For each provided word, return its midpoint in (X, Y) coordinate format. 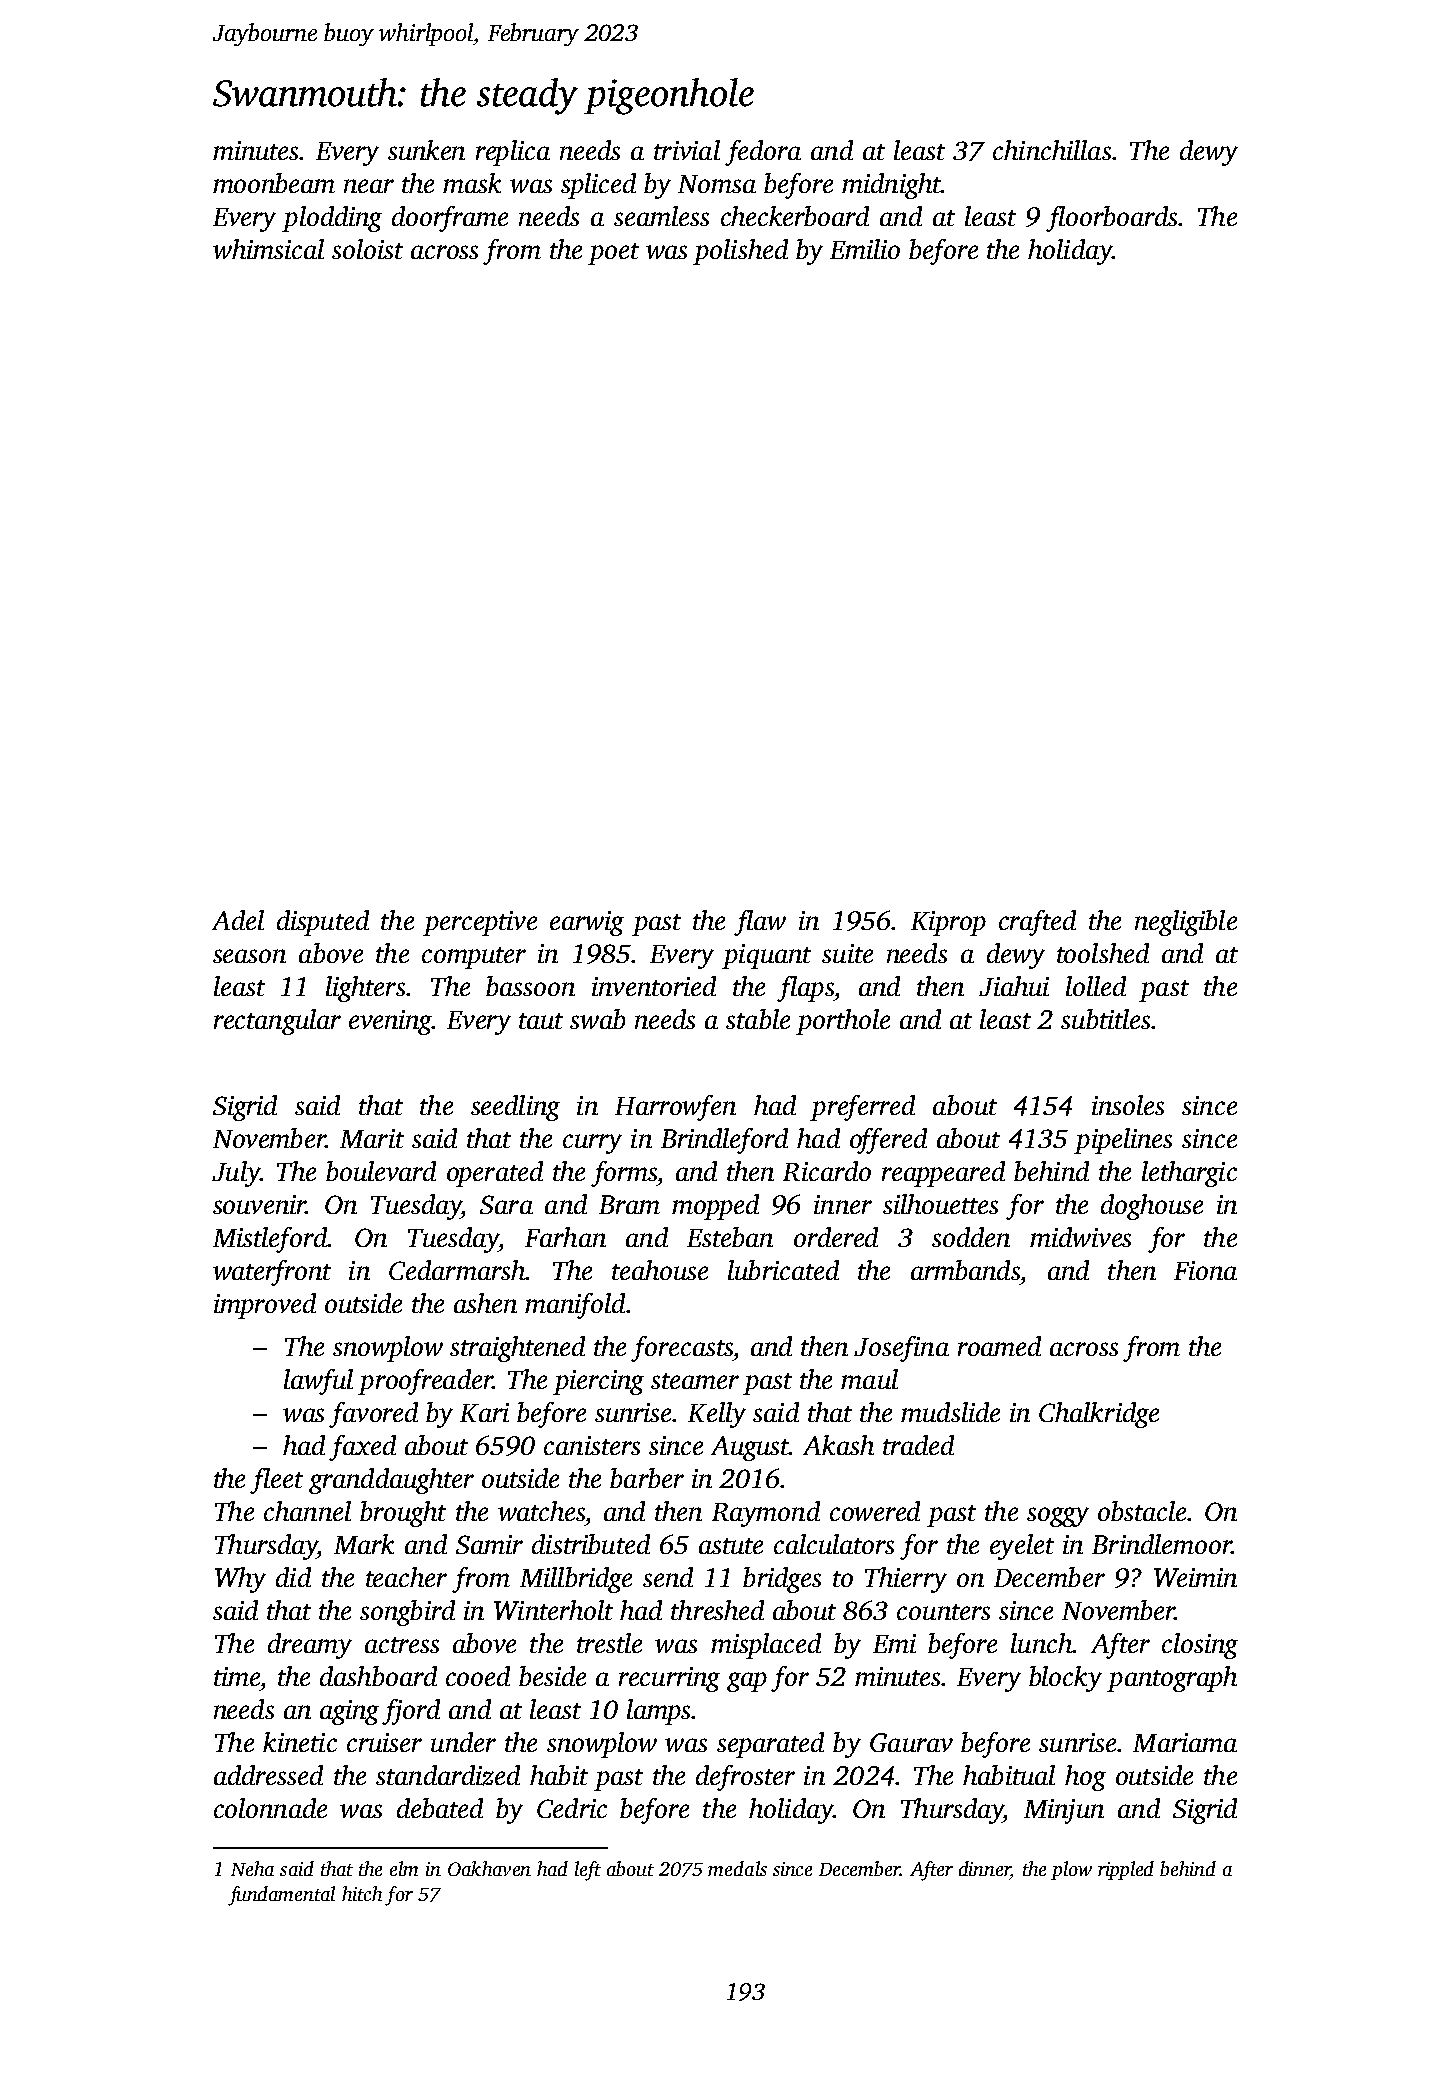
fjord (411, 1712)
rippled (1126, 1870)
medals (737, 1868)
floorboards (1111, 219)
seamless (661, 216)
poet (613, 254)
